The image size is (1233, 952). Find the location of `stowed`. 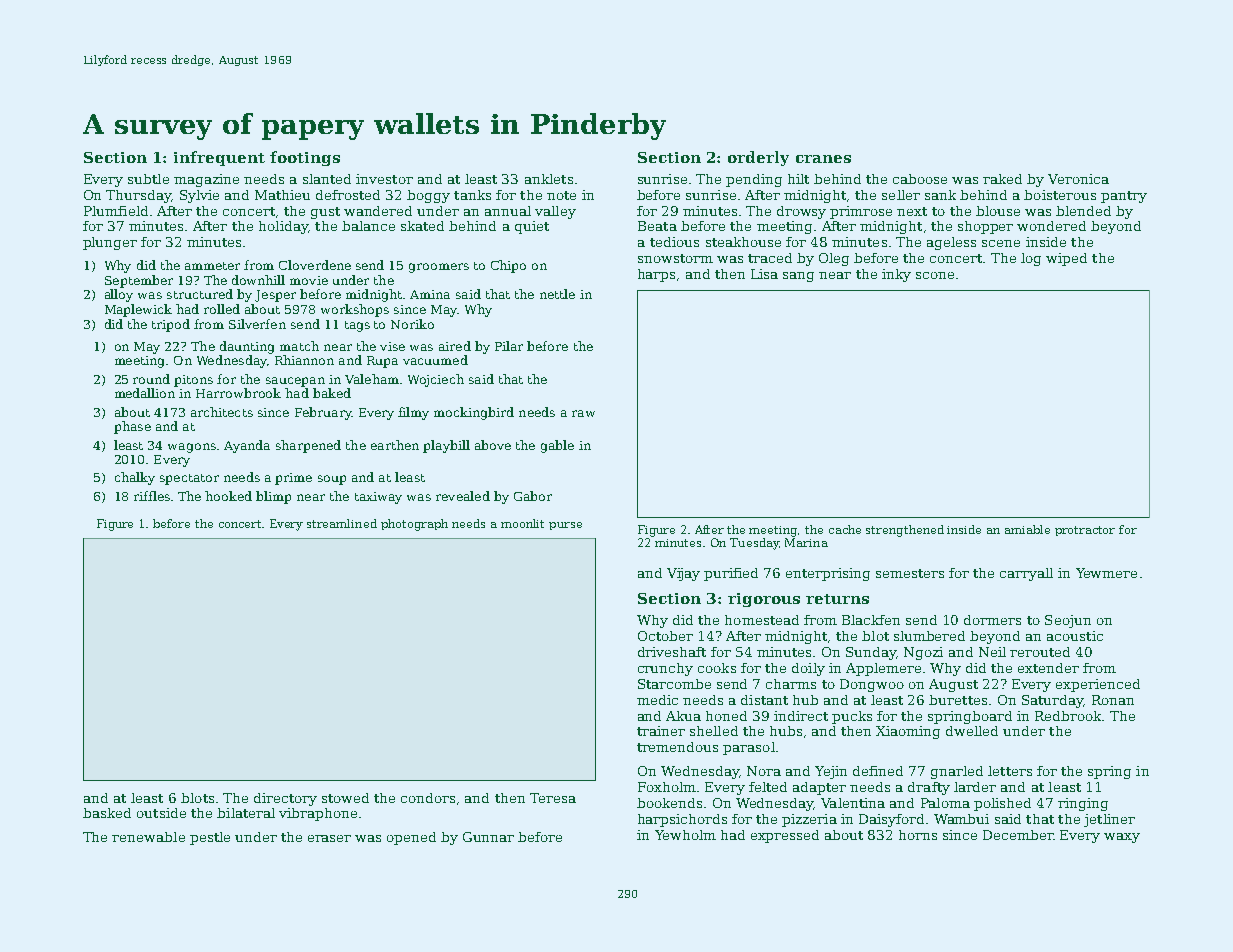

stowed is located at coordinates (345, 798).
